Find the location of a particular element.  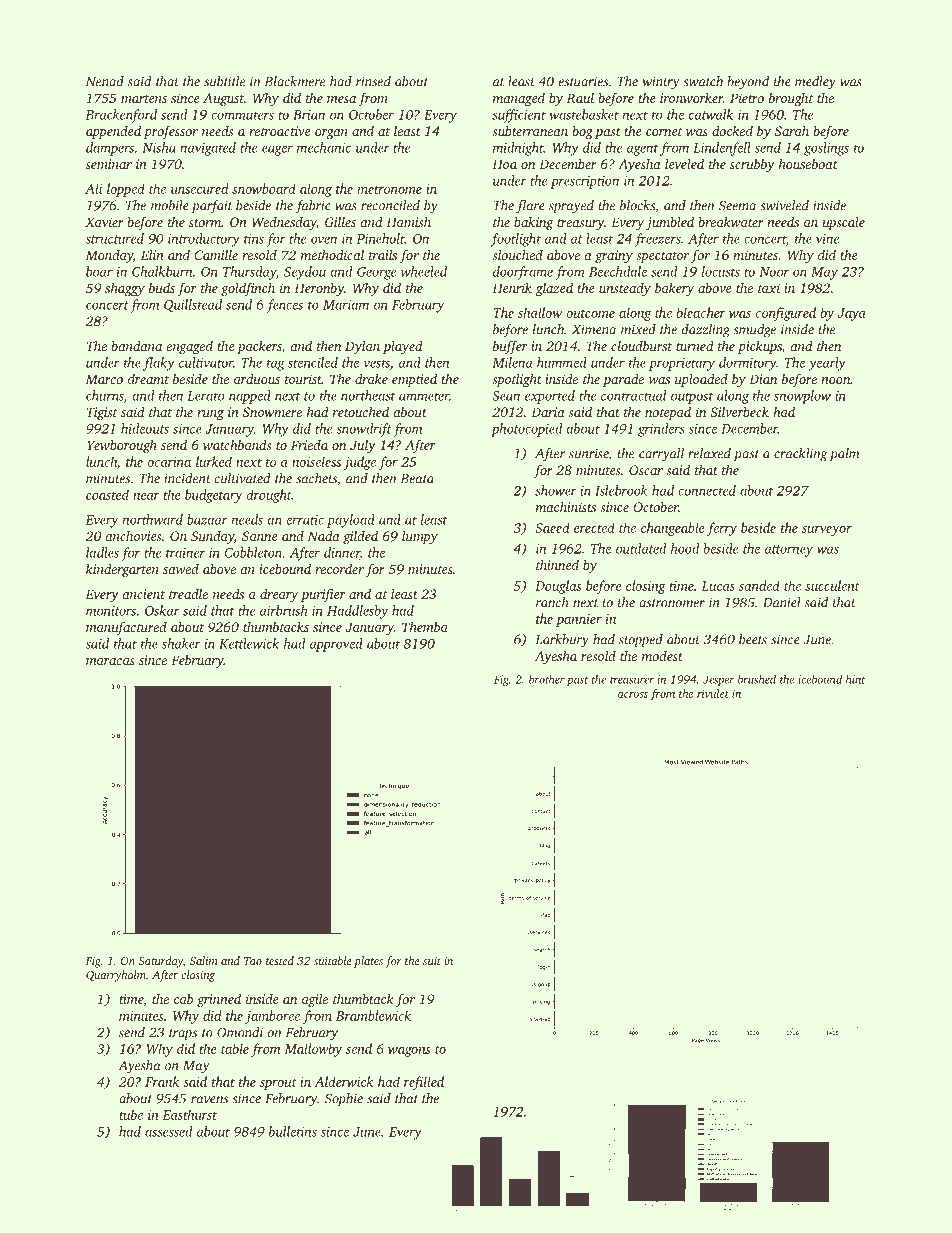

Frieda is located at coordinates (309, 445).
